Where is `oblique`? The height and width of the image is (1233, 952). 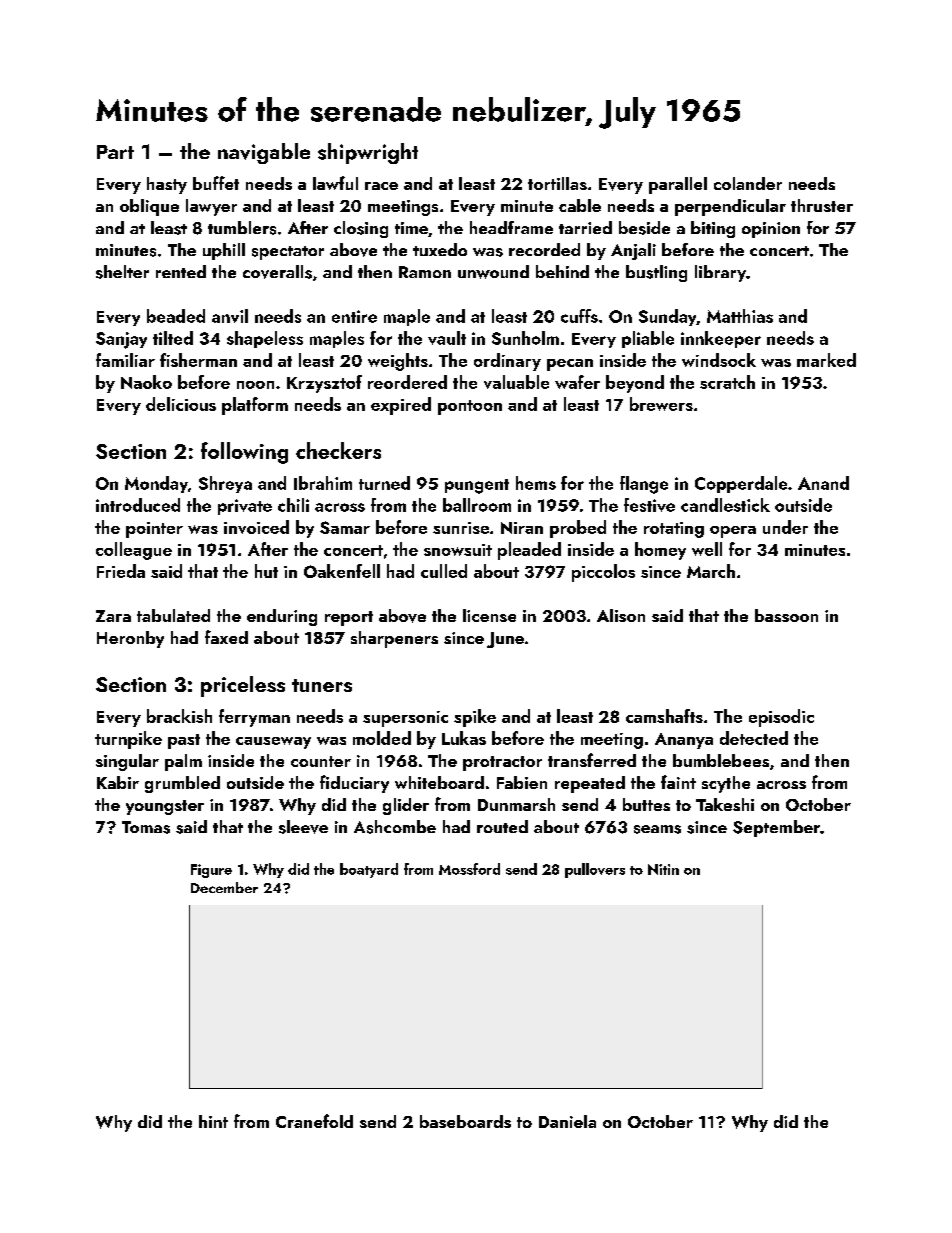
oblique is located at coordinates (149, 207).
